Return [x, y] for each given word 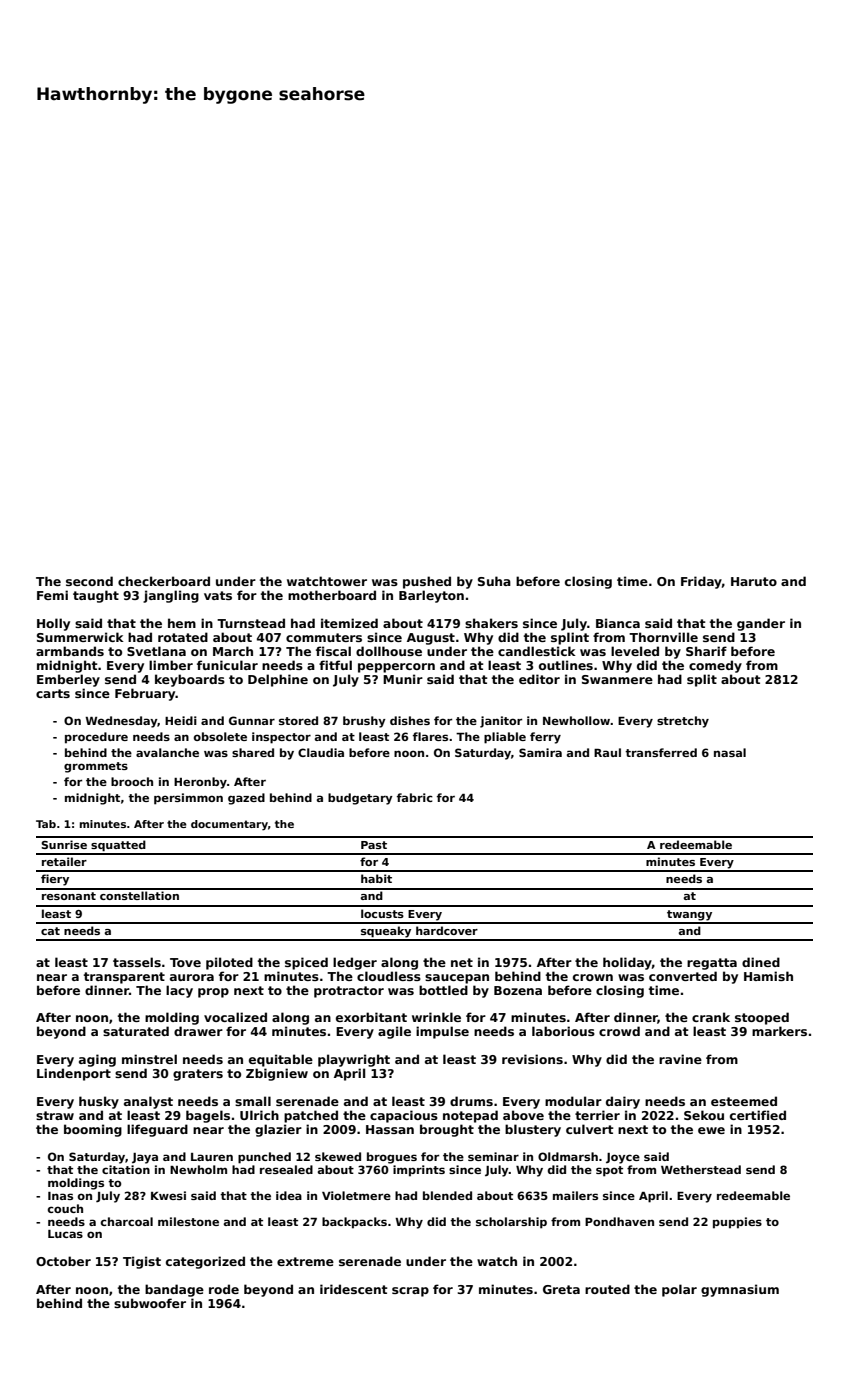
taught [96, 596]
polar [679, 1290]
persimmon [188, 799]
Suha [494, 581]
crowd [619, 1031]
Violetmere [356, 1195]
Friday [701, 582]
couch [65, 1208]
